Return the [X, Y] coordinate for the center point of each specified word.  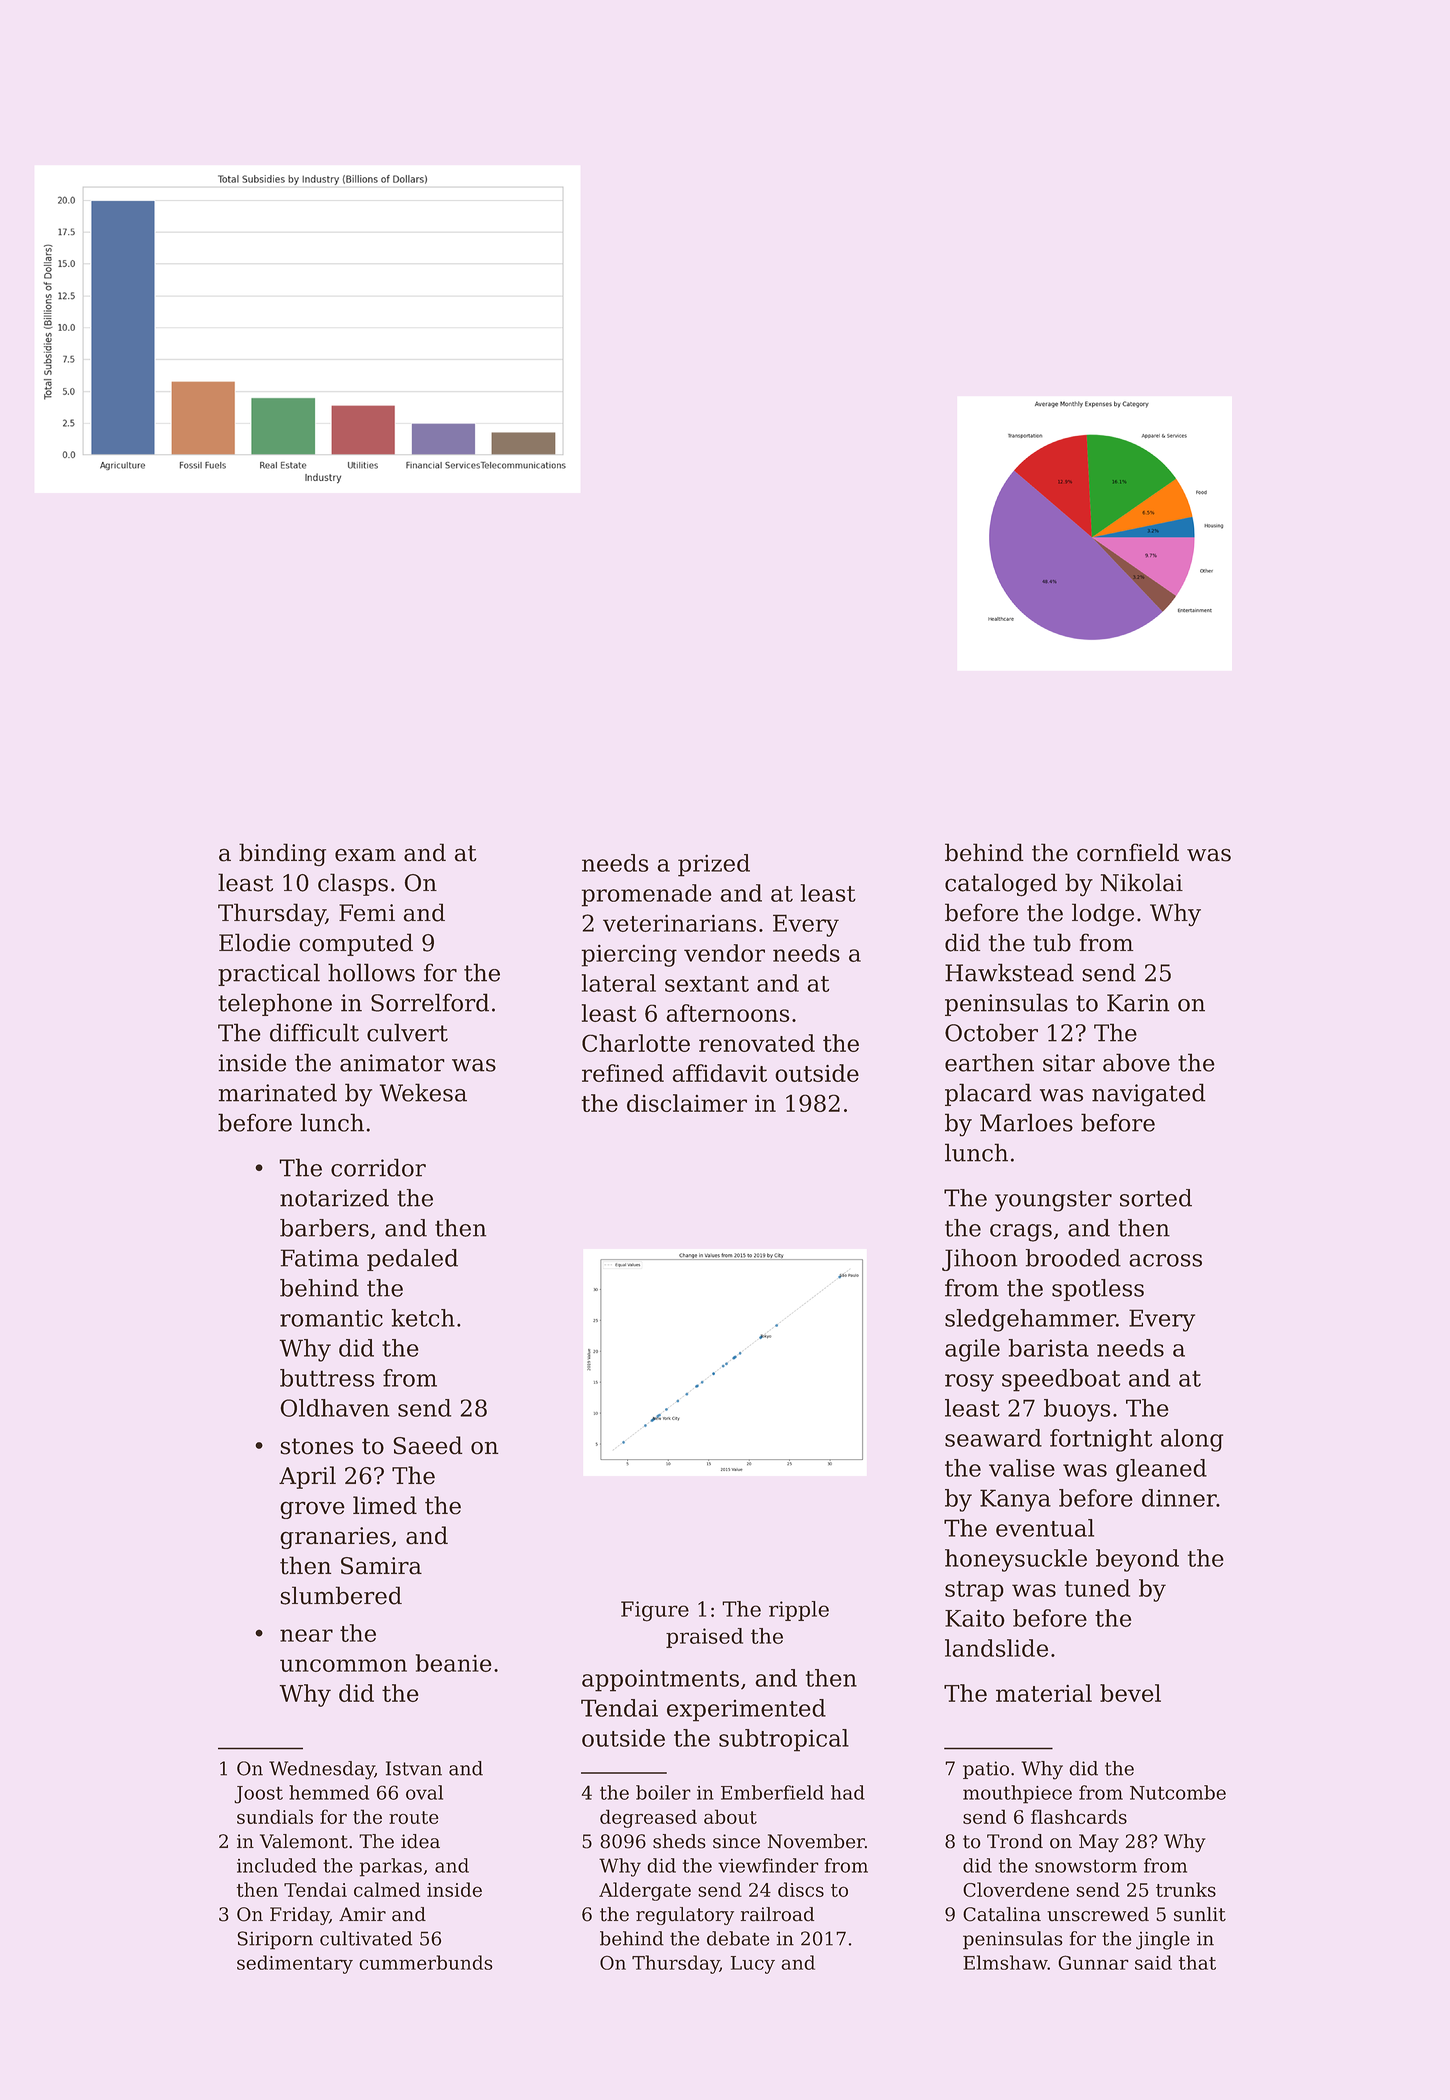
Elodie [254, 942]
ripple [799, 1611]
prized [714, 865]
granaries [335, 1538]
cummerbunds [425, 1962]
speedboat [1061, 1380]
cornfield [1128, 852]
